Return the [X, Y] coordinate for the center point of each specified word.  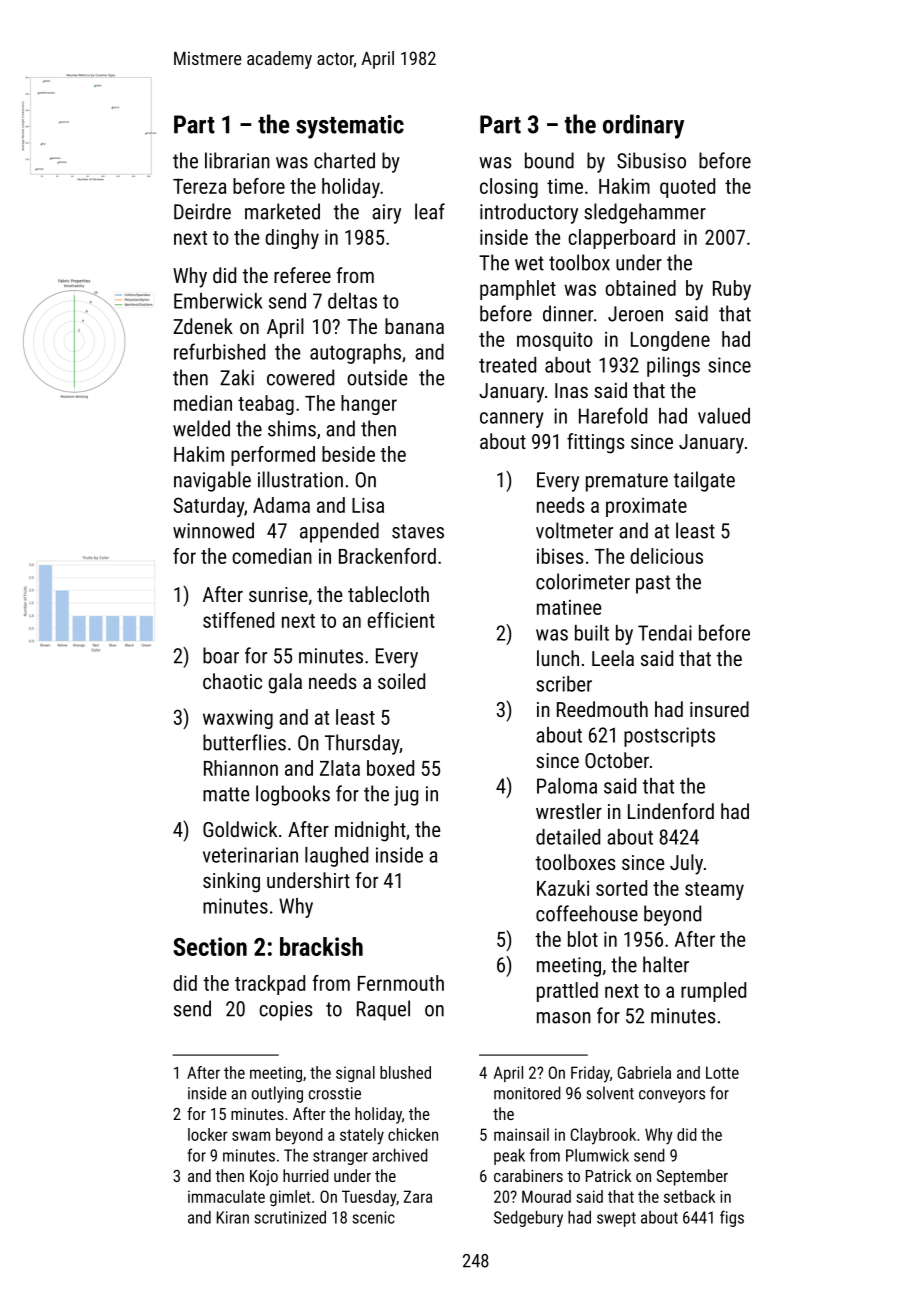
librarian [237, 160]
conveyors [672, 1096]
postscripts [669, 737]
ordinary [643, 126]
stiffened [238, 620]
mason [564, 1018]
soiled [401, 681]
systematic [350, 127]
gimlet [290, 1198]
